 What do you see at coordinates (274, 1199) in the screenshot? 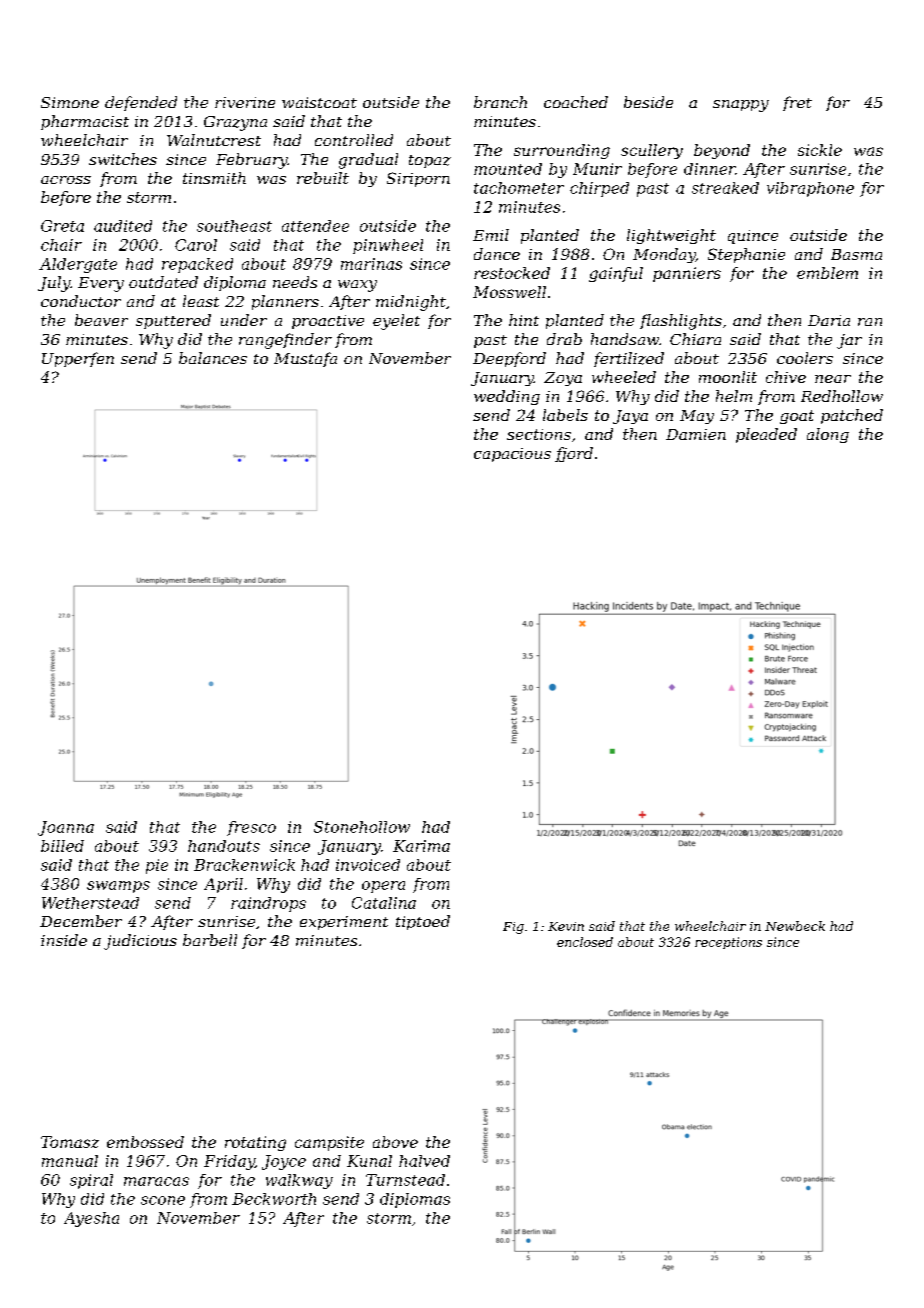
I see `Beckworth` at bounding box center [274, 1199].
